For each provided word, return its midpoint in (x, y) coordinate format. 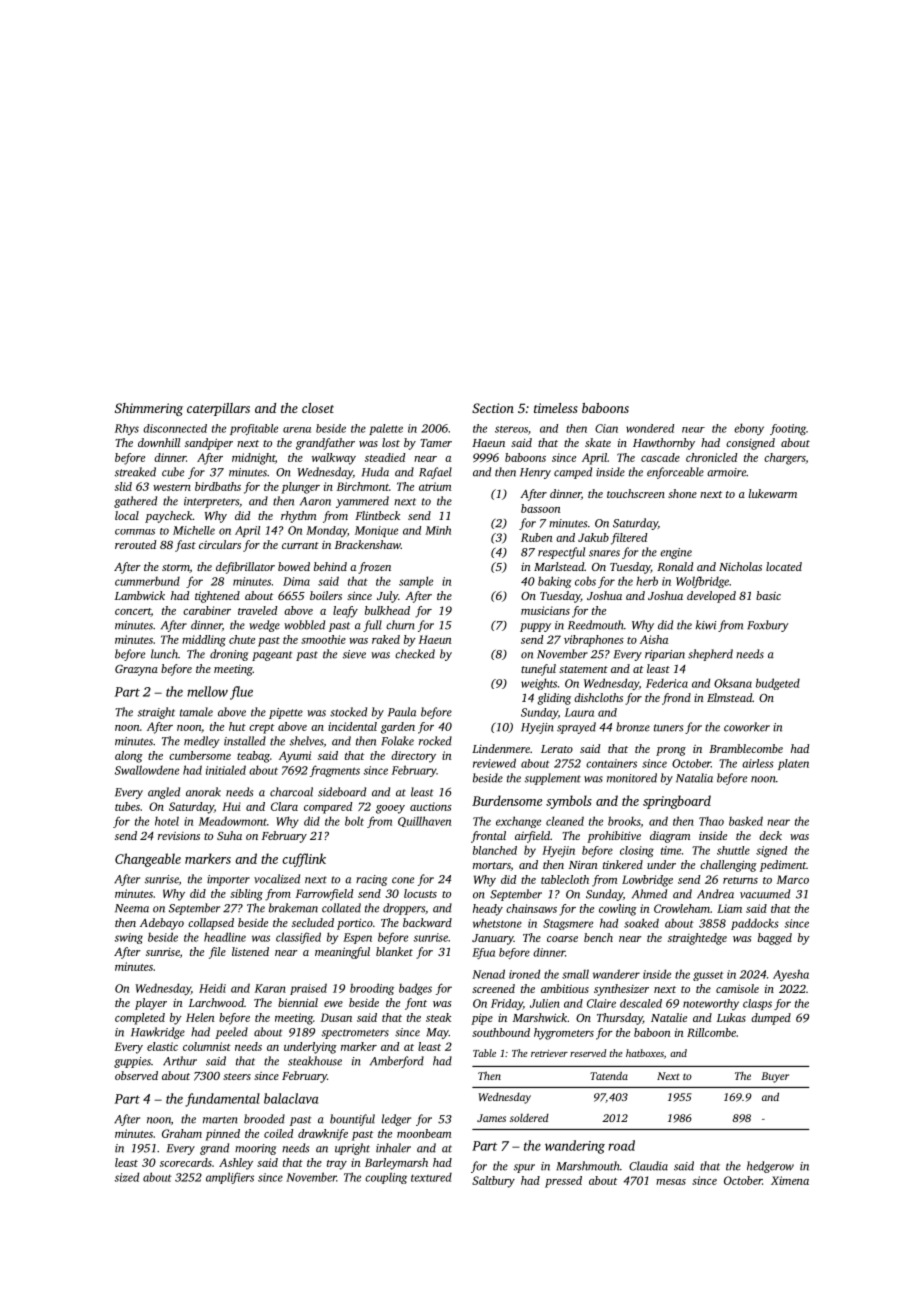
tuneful (538, 670)
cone (403, 880)
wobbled (304, 625)
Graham (182, 1133)
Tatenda (609, 1075)
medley (201, 742)
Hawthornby (664, 444)
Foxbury (767, 626)
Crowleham (682, 908)
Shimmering (149, 409)
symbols (569, 802)
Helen (200, 1017)
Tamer (436, 443)
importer (228, 880)
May (437, 1033)
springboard (677, 802)
